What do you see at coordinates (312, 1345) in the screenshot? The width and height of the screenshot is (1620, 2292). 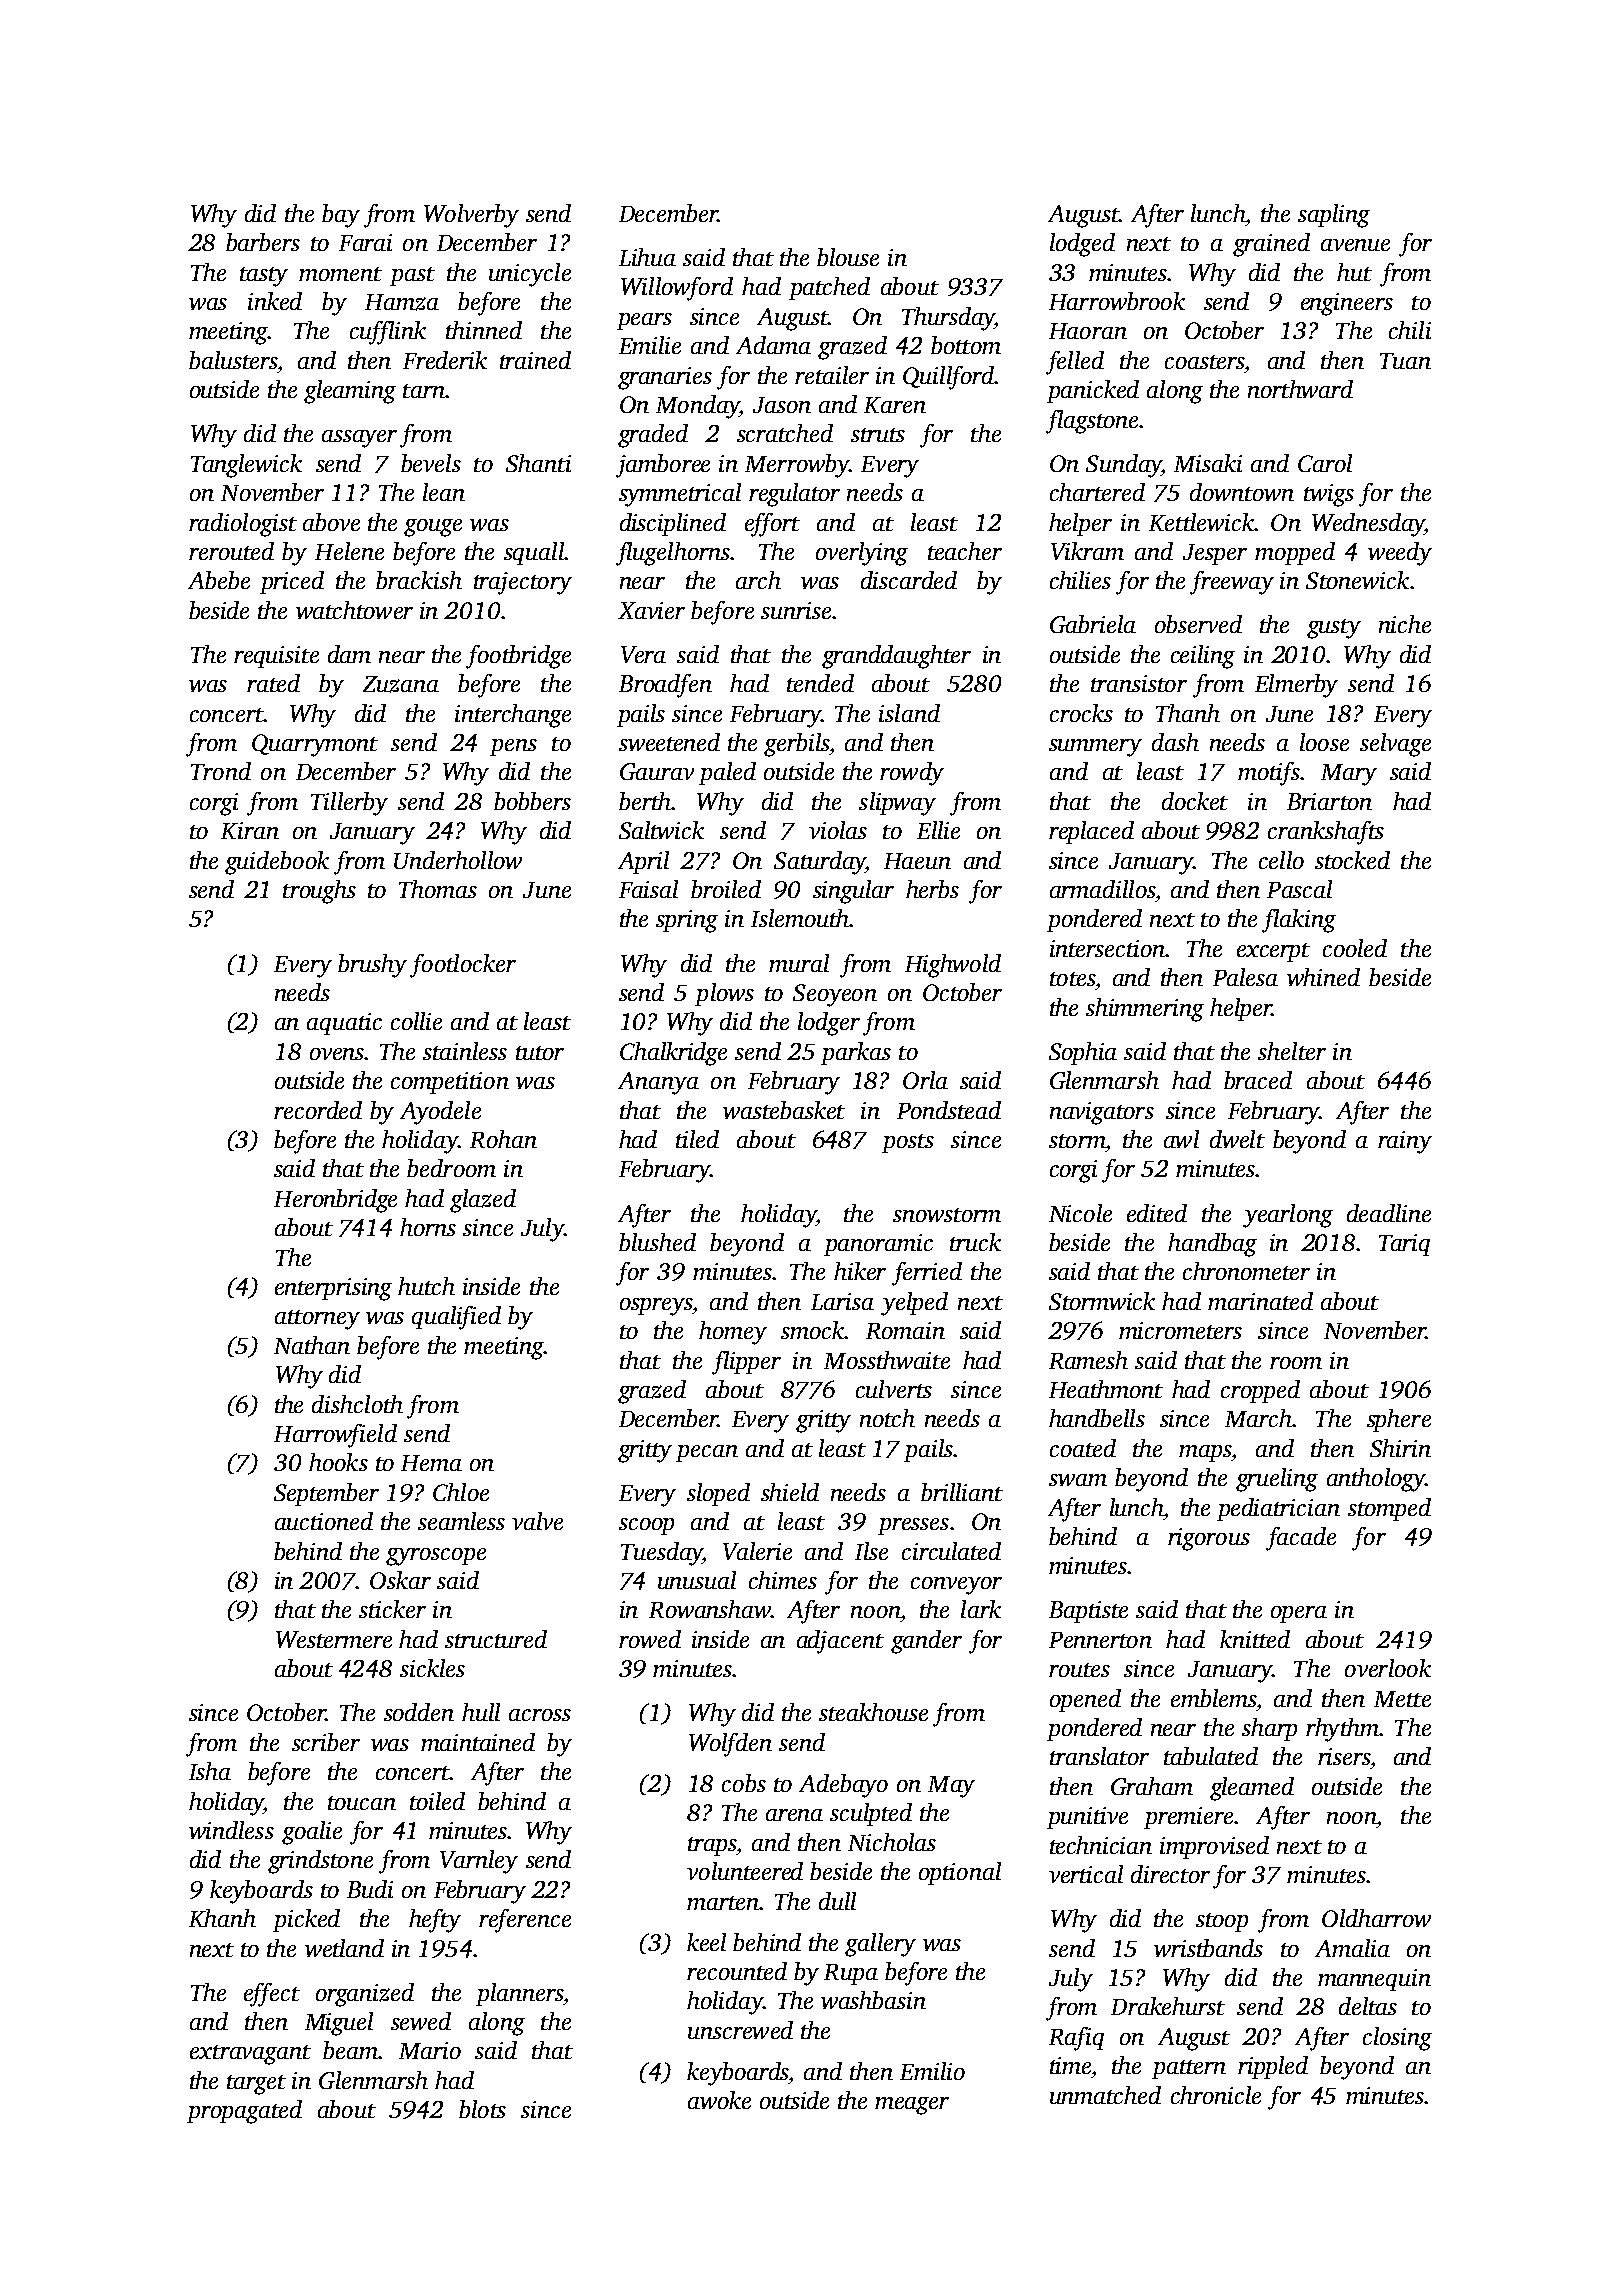 I see `Nathan` at bounding box center [312, 1345].
